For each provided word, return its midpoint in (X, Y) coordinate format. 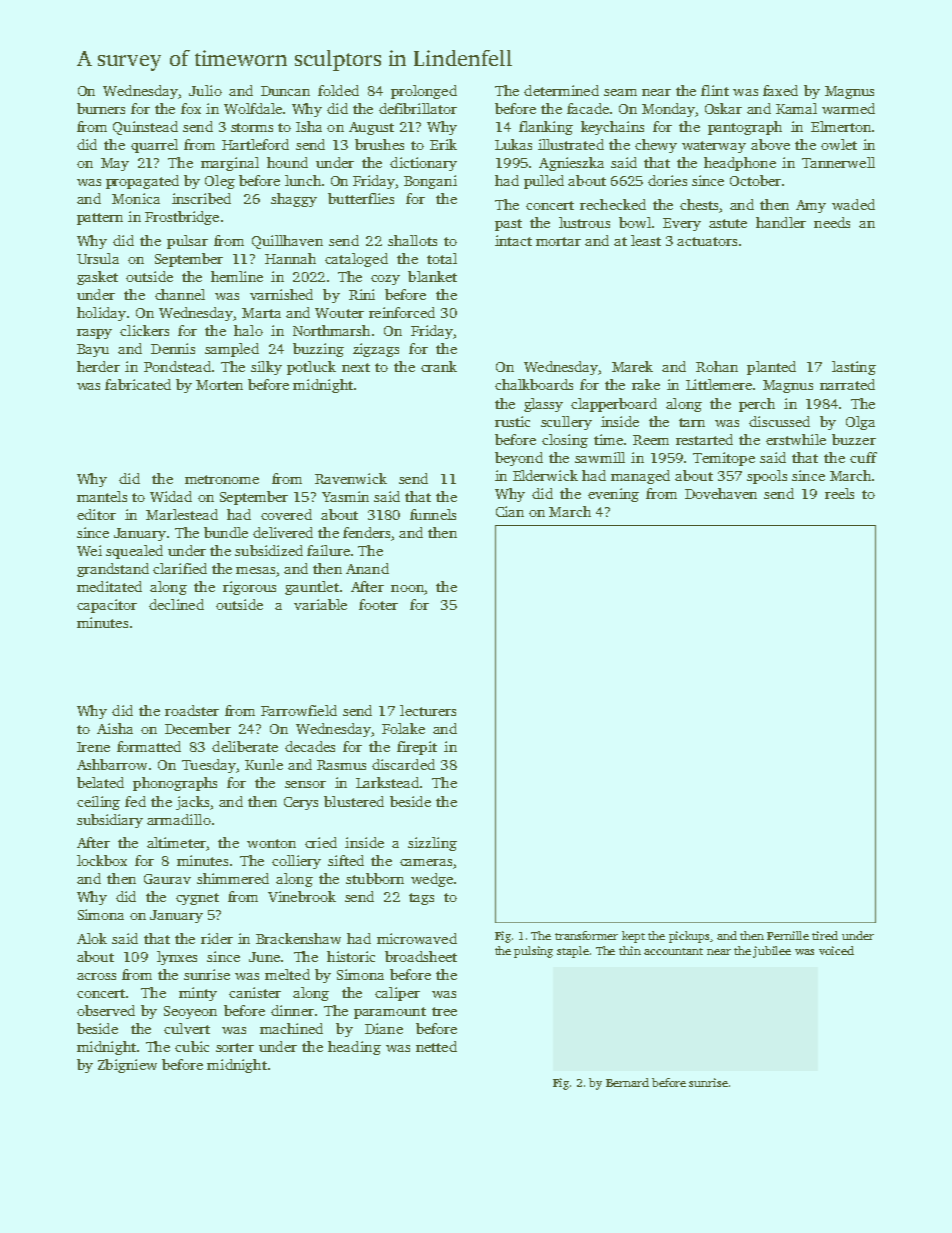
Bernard (627, 1082)
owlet (839, 144)
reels (839, 493)
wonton (271, 843)
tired (825, 935)
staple (573, 952)
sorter (235, 1047)
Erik (443, 144)
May (115, 164)
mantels (102, 496)
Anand (367, 568)
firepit (417, 748)
